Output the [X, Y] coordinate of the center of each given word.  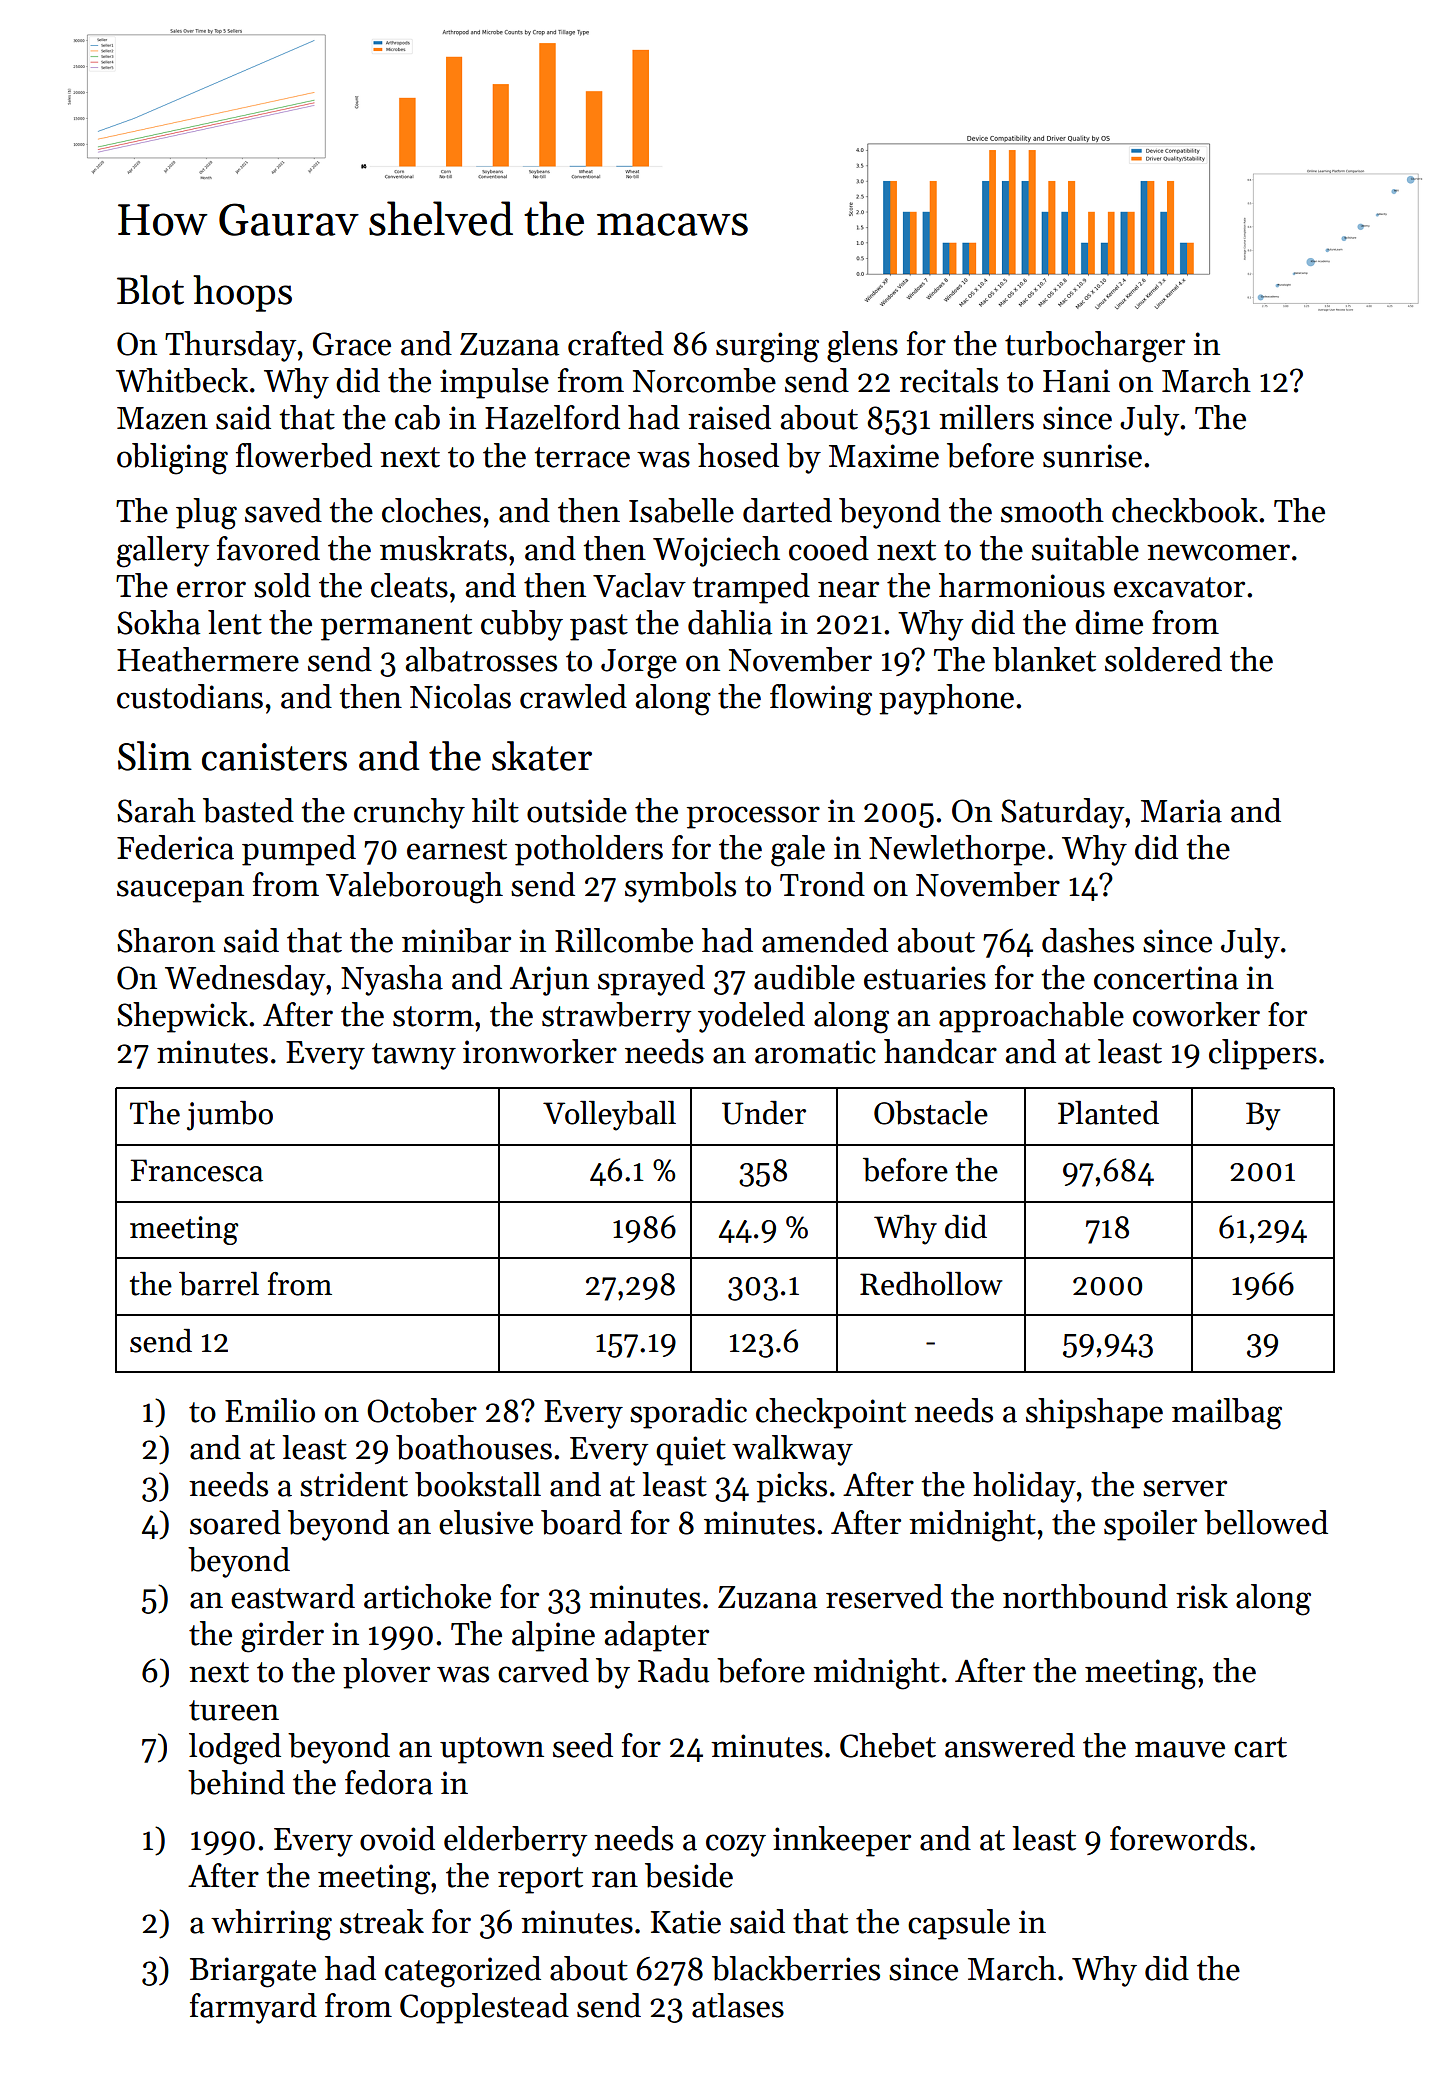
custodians [190, 696]
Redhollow [931, 1284]
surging [767, 347]
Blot [150, 290]
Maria [1181, 811]
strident [354, 1484]
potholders [589, 850]
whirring [271, 1925]
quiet [691, 1451]
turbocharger [1095, 347]
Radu [673, 1670]
